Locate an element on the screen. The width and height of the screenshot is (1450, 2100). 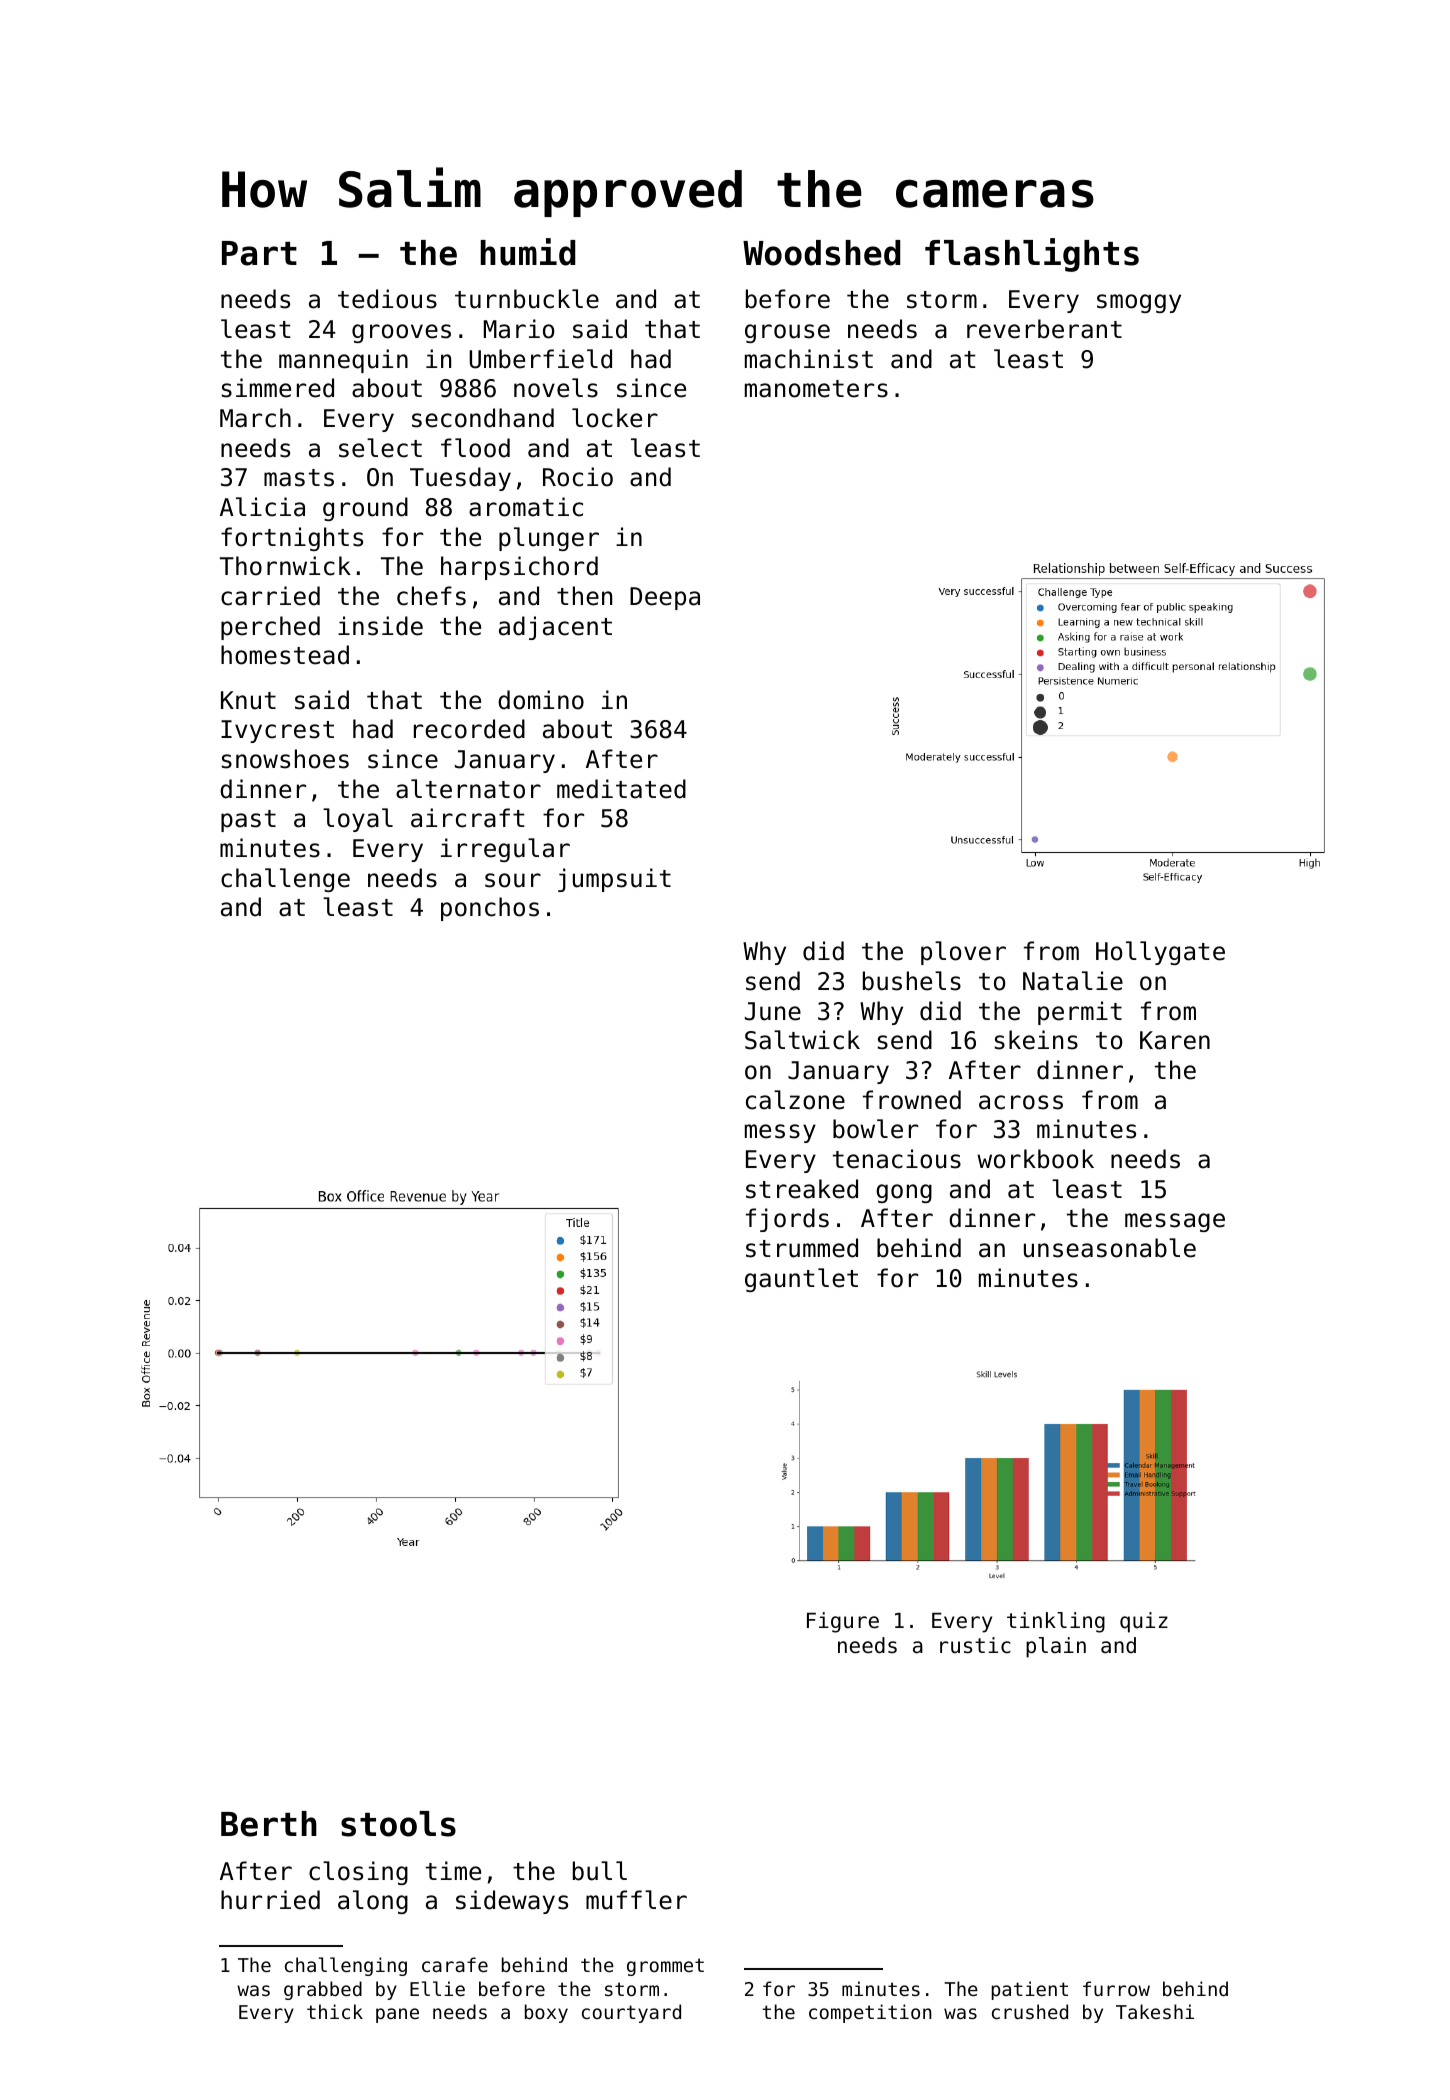
Woodshed is located at coordinates (821, 253).
